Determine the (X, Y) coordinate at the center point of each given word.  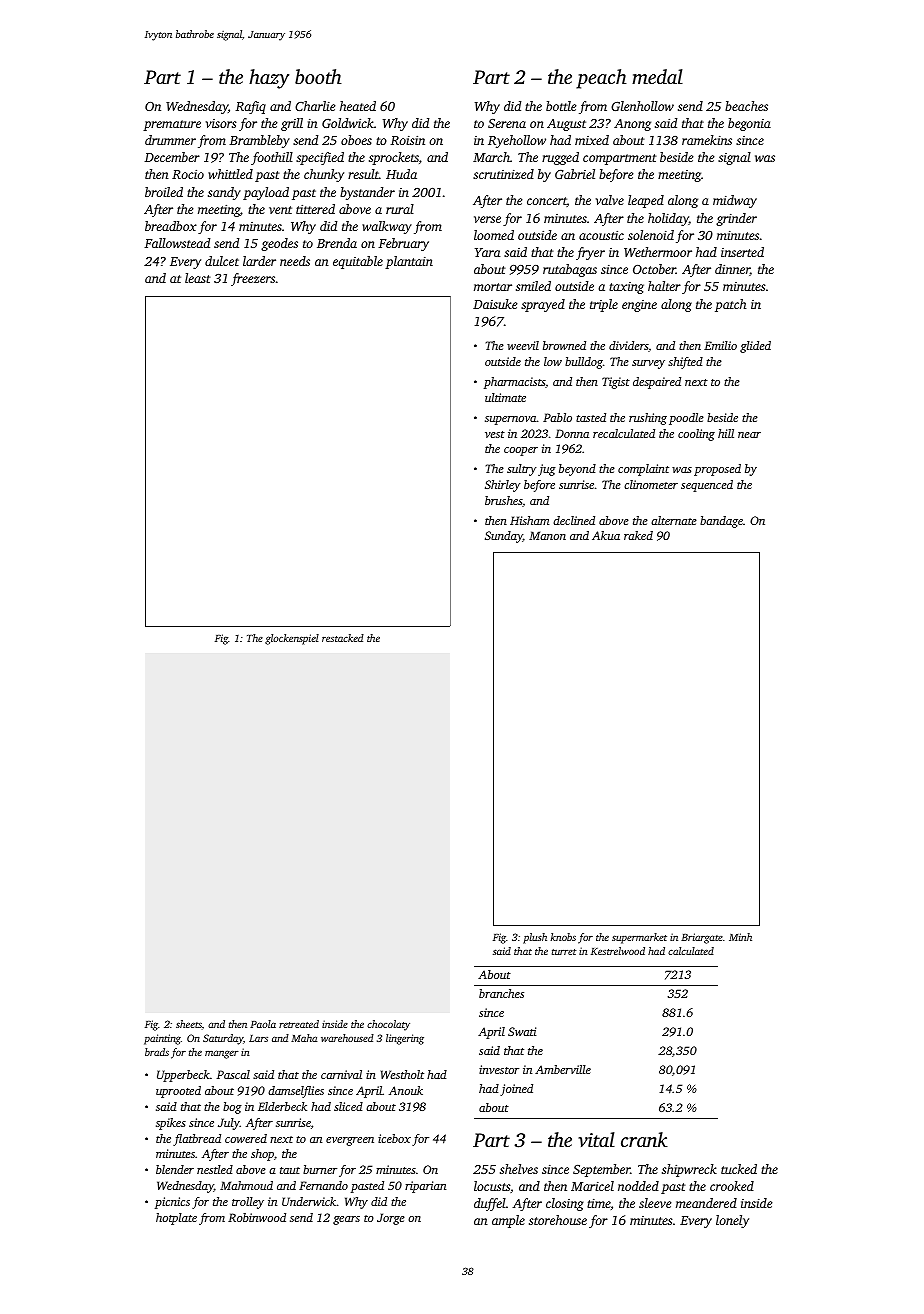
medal (657, 76)
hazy (269, 79)
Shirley (502, 486)
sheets (189, 1024)
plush (535, 938)
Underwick (309, 1201)
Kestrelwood (618, 951)
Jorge (391, 1219)
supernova (511, 420)
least (197, 278)
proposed (717, 470)
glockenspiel (292, 639)
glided (755, 347)
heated (358, 106)
